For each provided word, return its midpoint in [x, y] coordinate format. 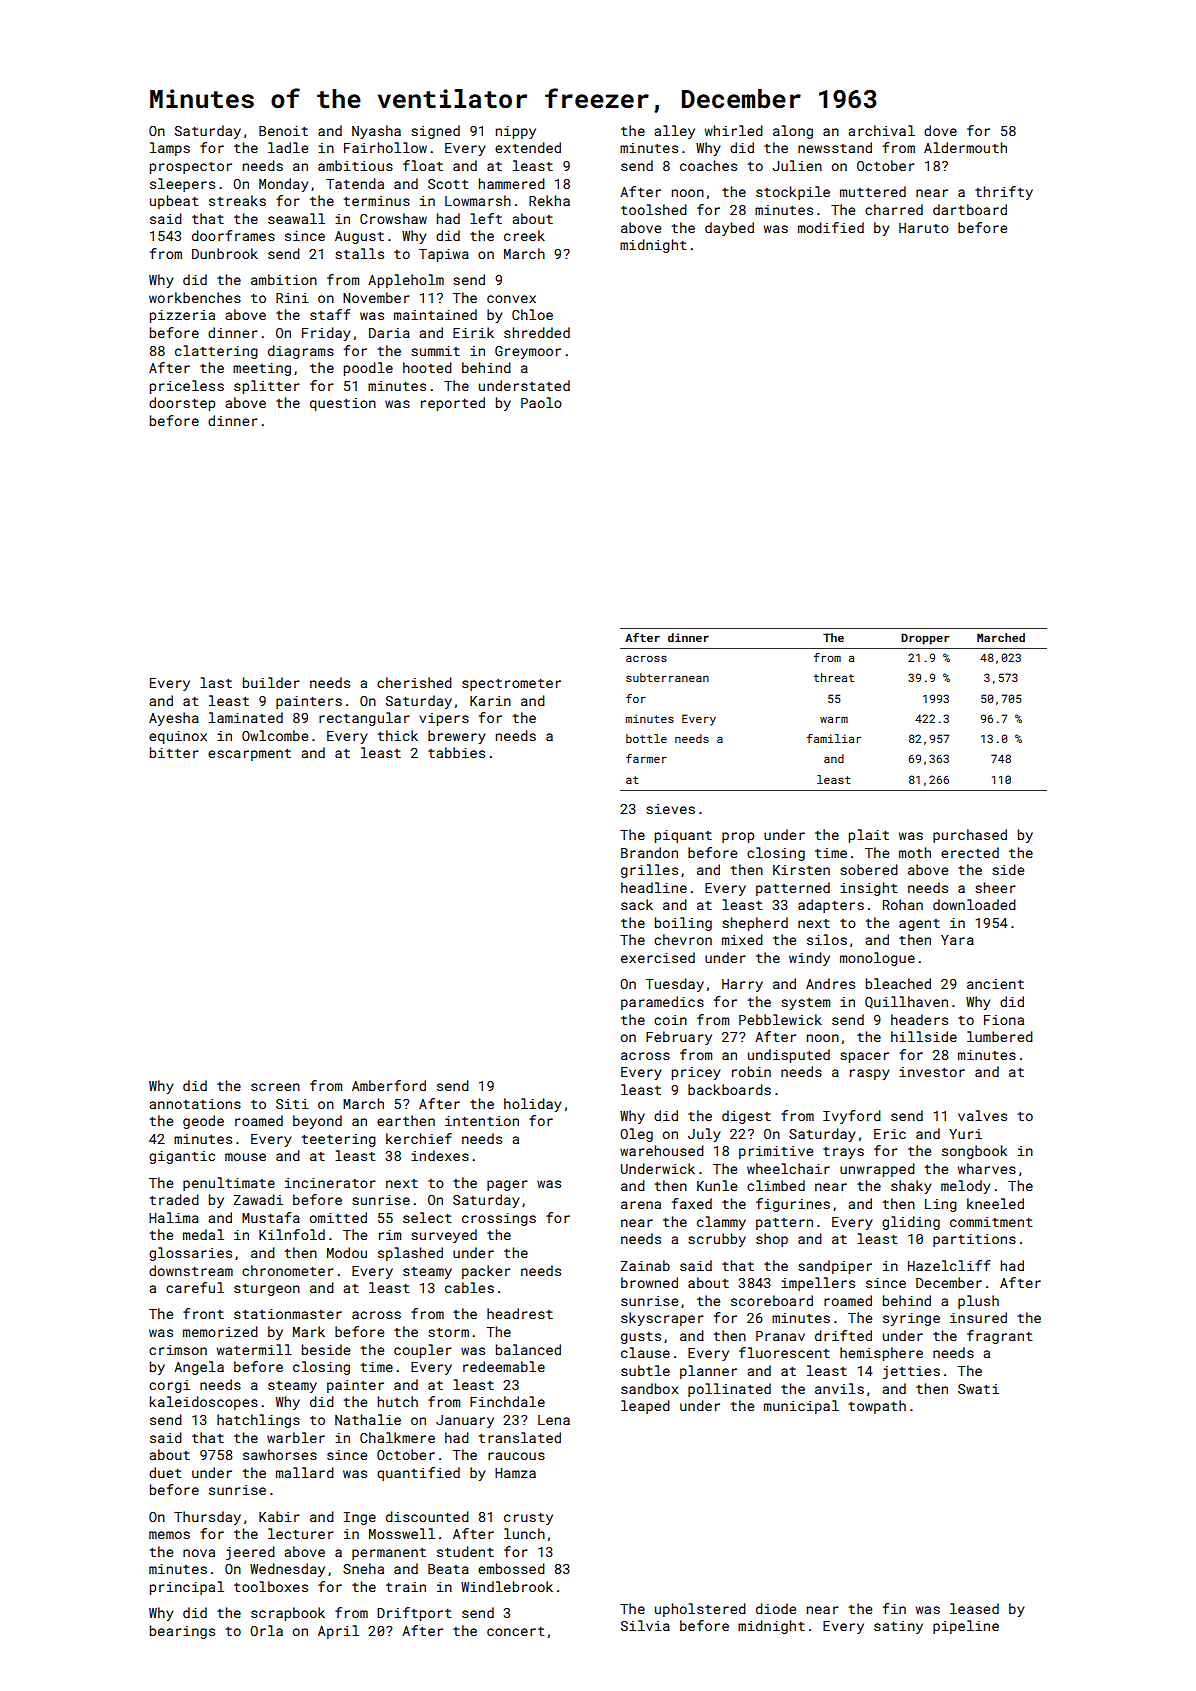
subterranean [667, 677]
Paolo [541, 402]
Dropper [925, 639]
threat [834, 677]
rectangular [364, 719]
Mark [309, 1331]
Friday [326, 334]
